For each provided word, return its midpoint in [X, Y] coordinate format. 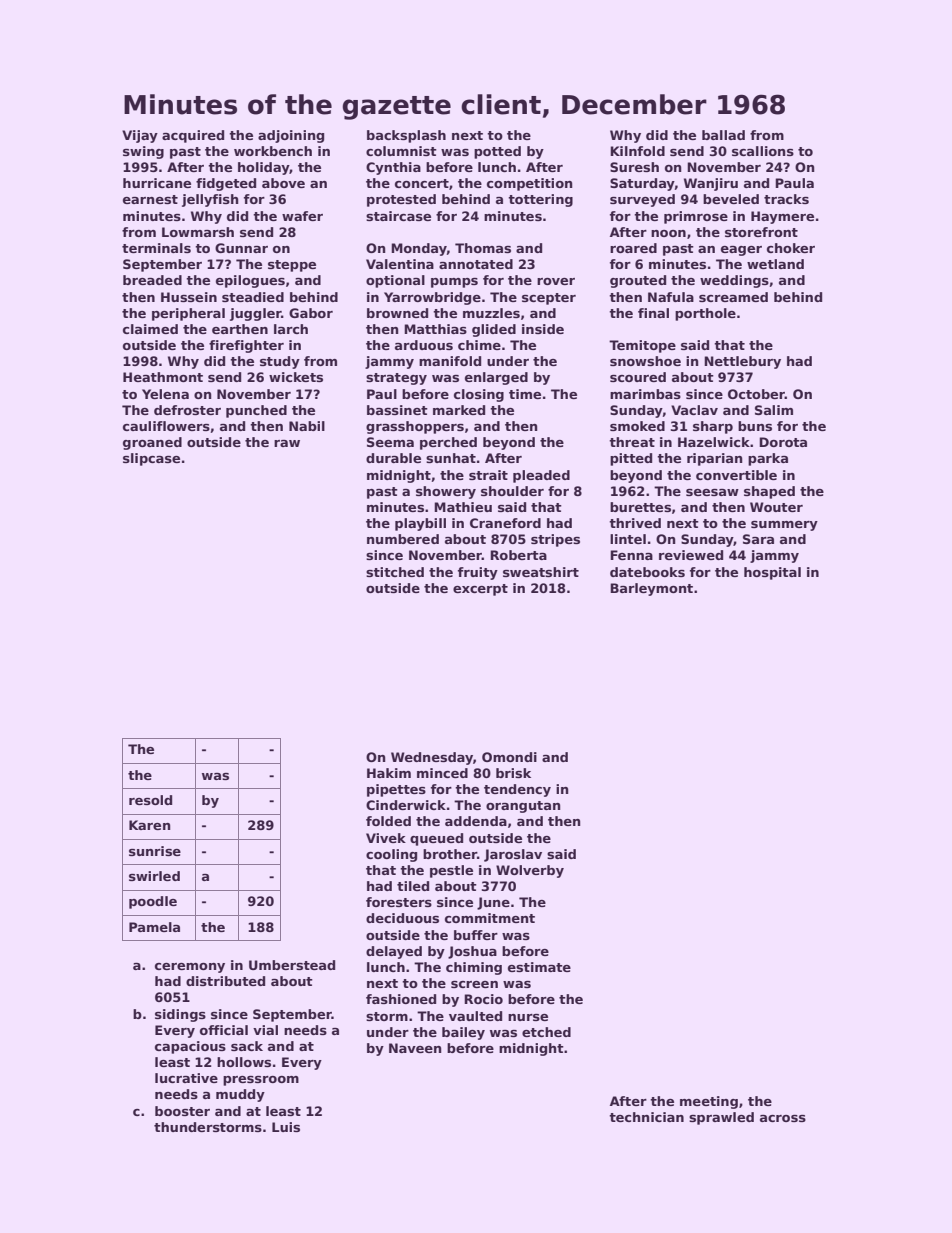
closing [479, 395]
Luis [286, 1127]
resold [150, 800]
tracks [786, 199]
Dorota [783, 442]
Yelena [165, 394]
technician [646, 1117]
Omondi [509, 757]
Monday [419, 249]
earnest [150, 199]
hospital [772, 573]
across [783, 1118]
